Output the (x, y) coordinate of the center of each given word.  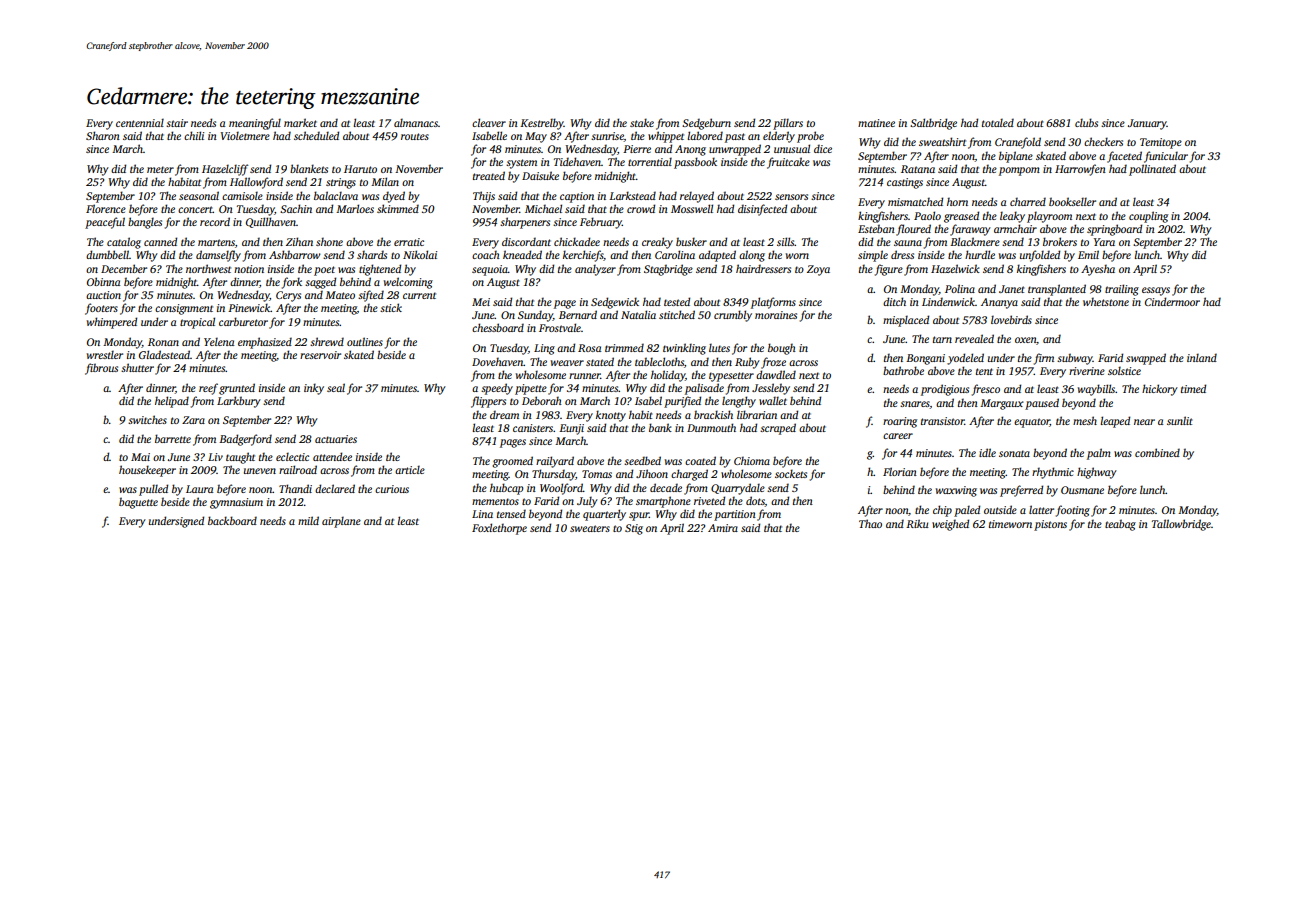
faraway (970, 230)
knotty (611, 416)
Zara (193, 420)
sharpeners (525, 223)
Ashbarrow (295, 254)
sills (786, 241)
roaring (900, 422)
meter (160, 169)
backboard (232, 520)
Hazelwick (955, 268)
